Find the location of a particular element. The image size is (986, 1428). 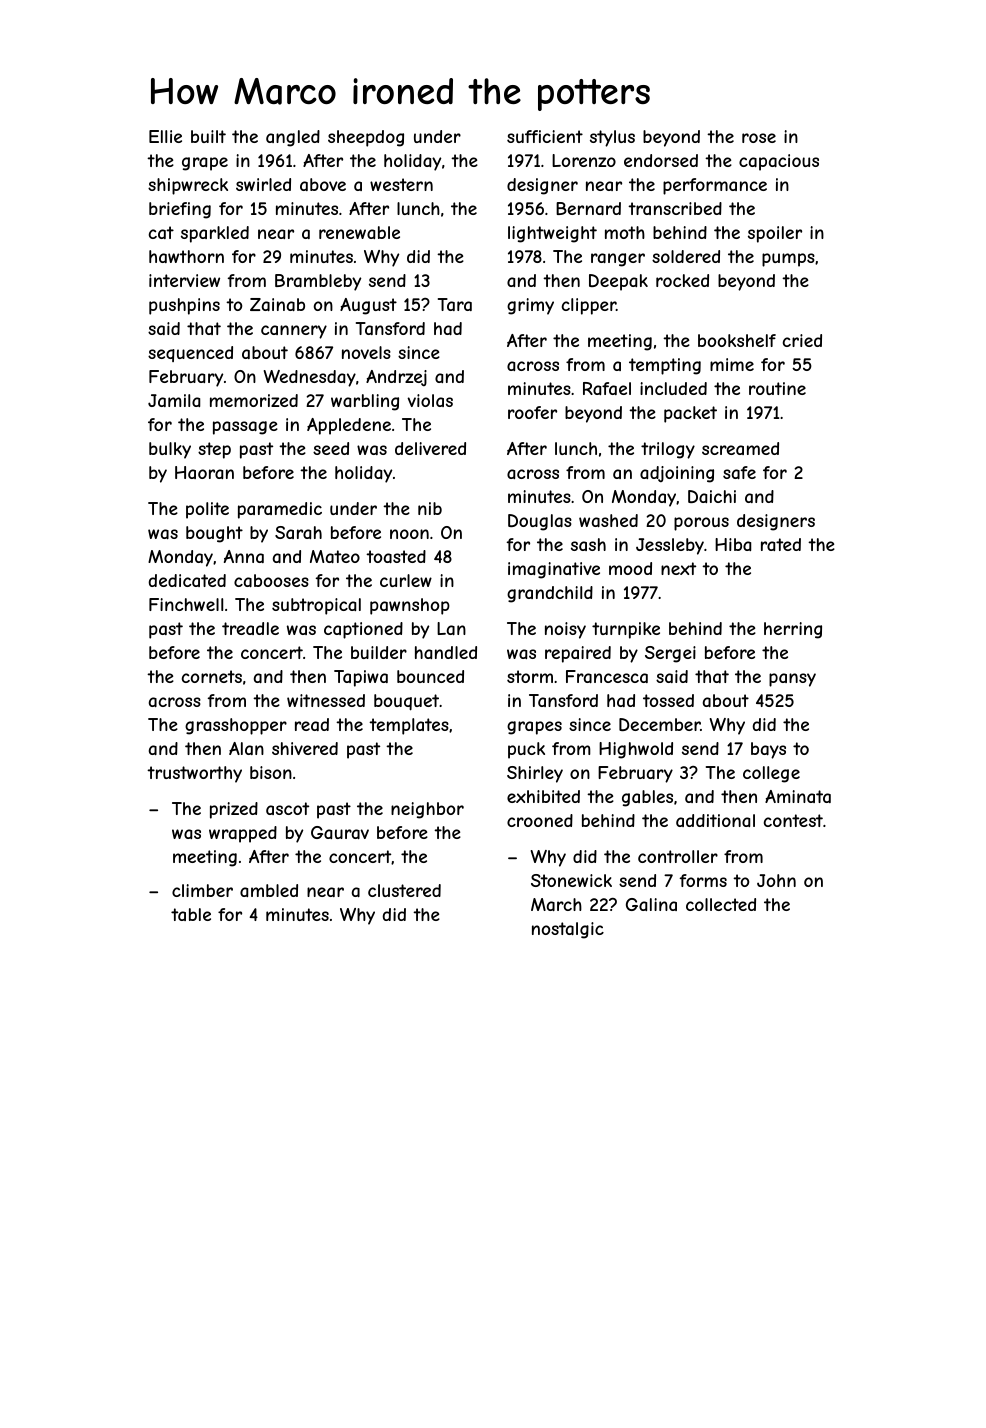

grimy is located at coordinates (530, 306).
